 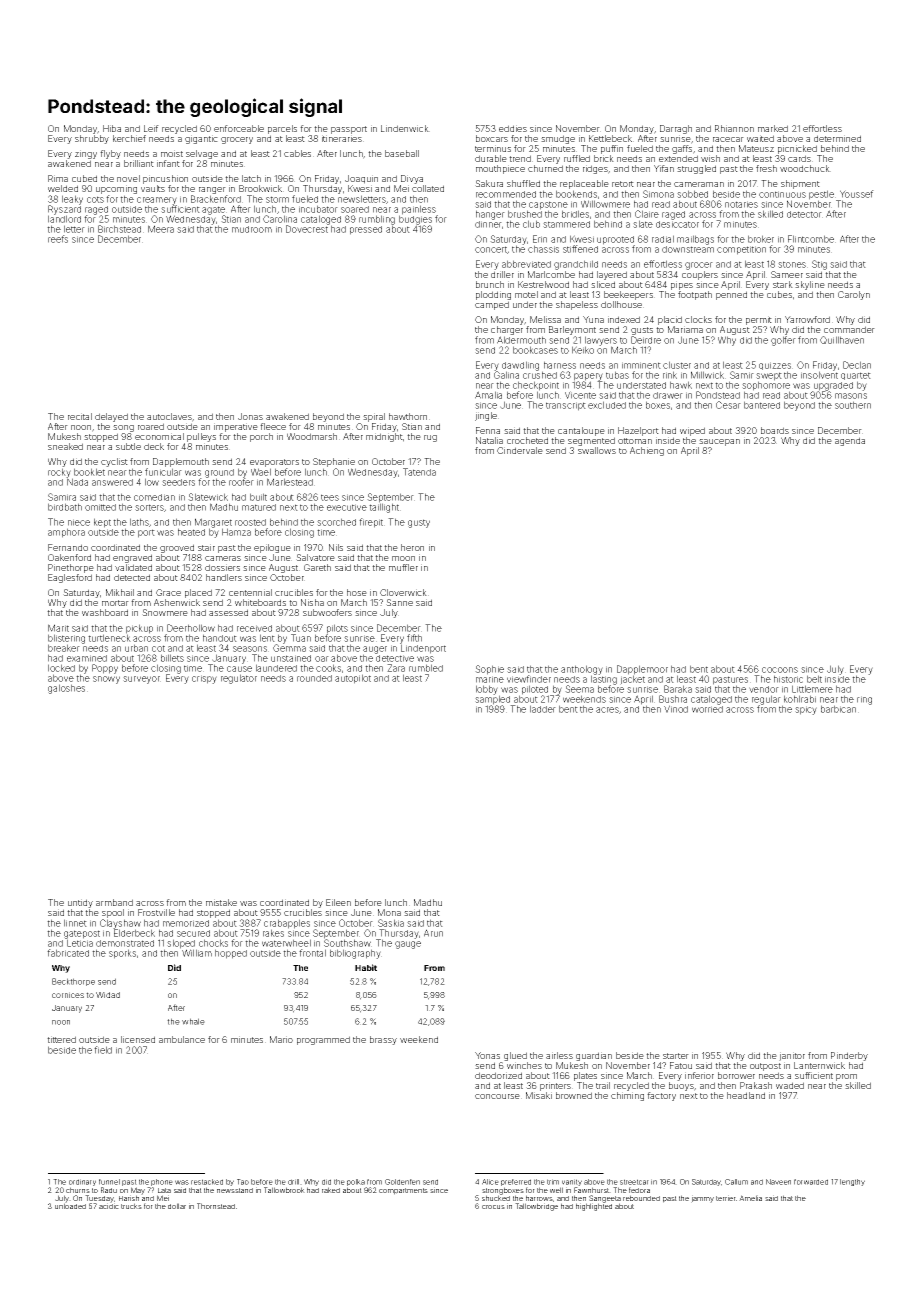 I want to click on desiccator, so click(x=677, y=224).
